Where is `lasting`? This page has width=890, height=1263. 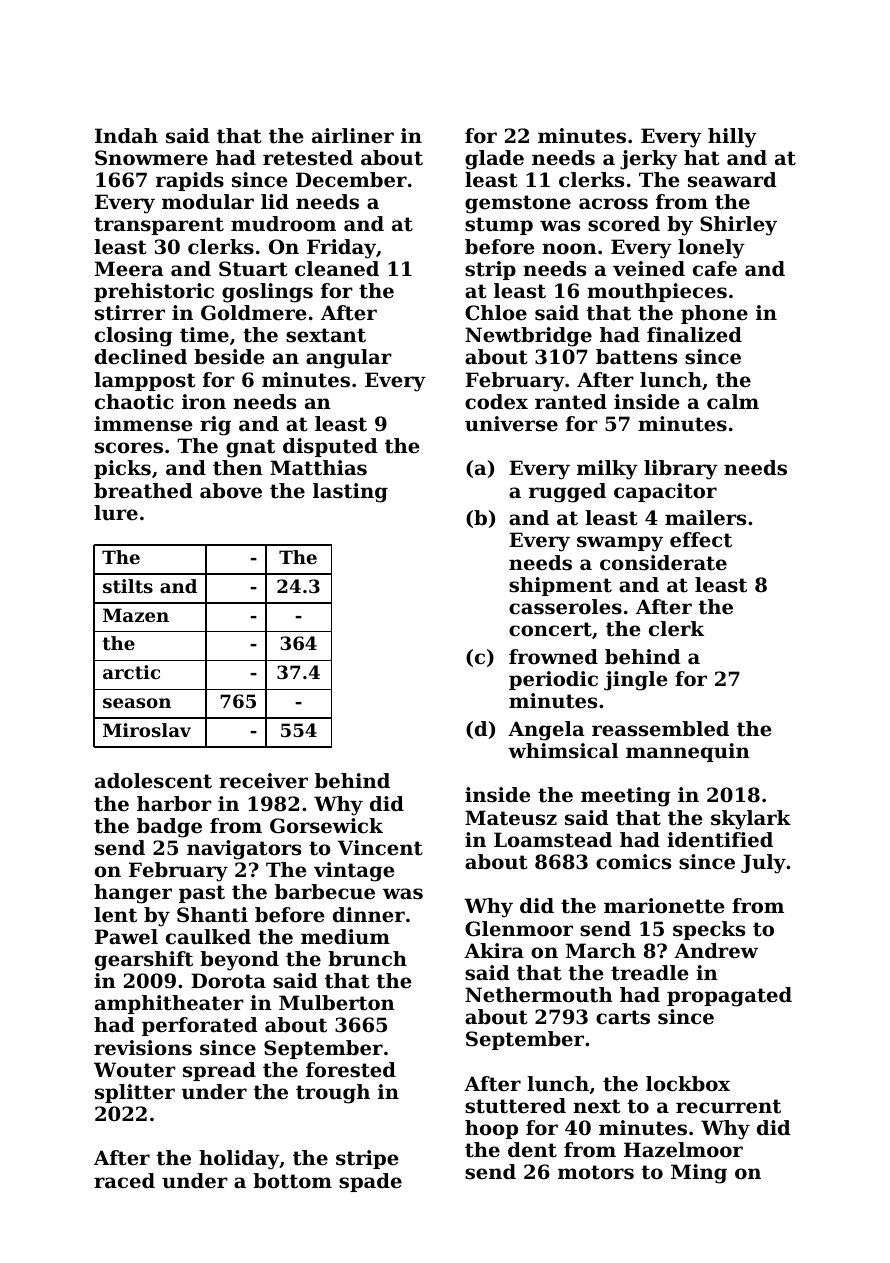
lasting is located at coordinates (350, 493).
